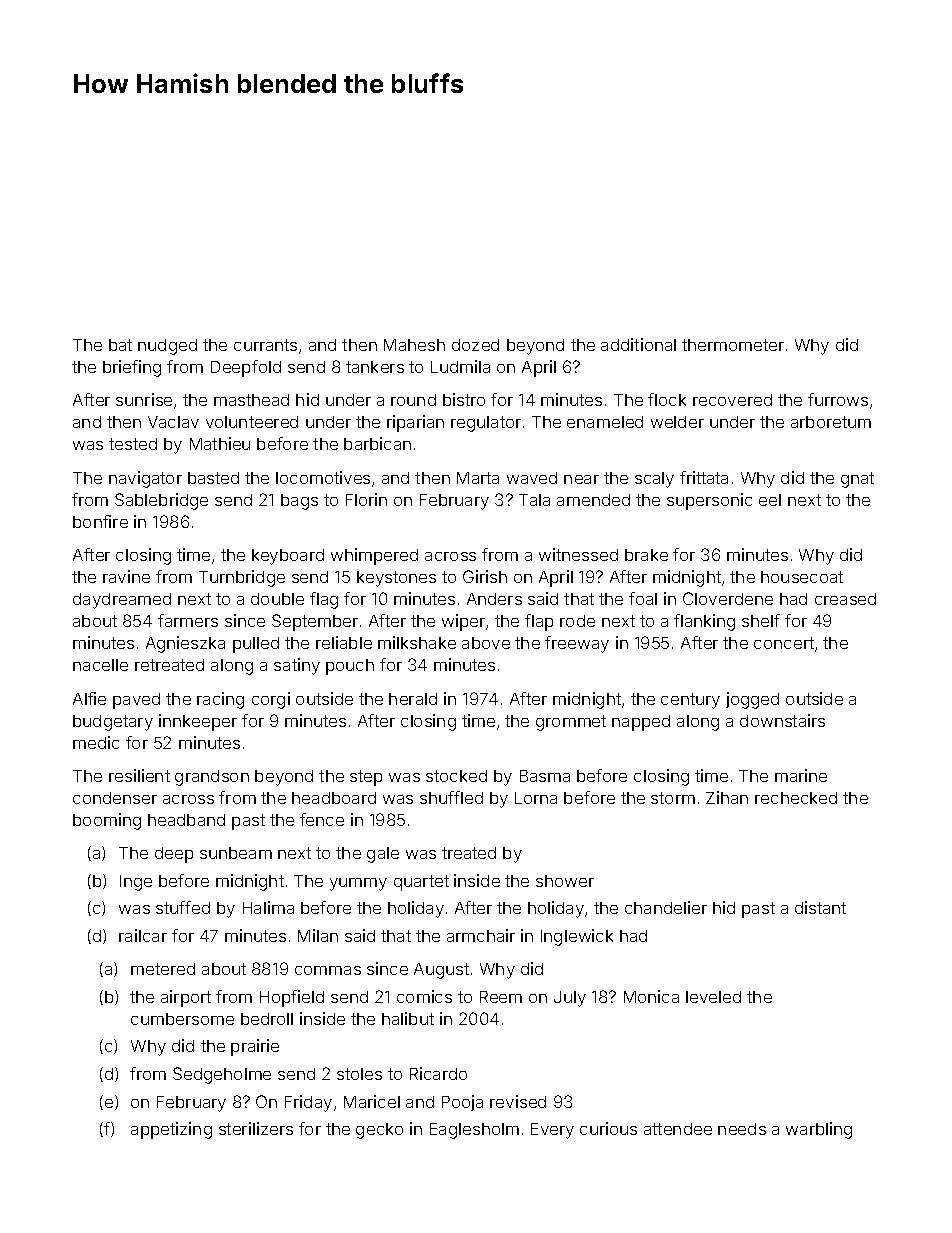 The width and height of the screenshot is (952, 1233). I want to click on armchair, so click(481, 935).
